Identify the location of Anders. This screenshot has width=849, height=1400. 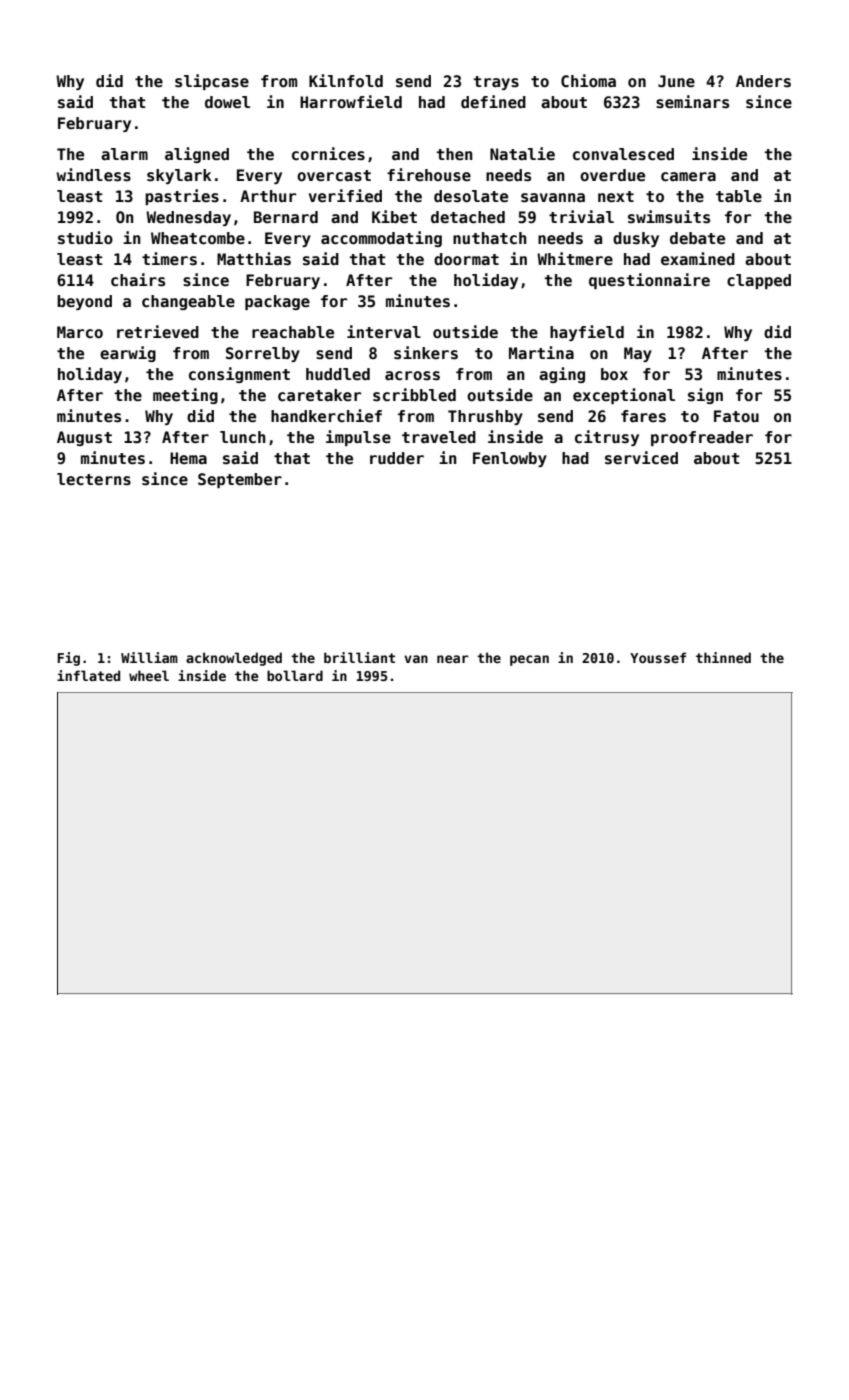
(763, 81).
